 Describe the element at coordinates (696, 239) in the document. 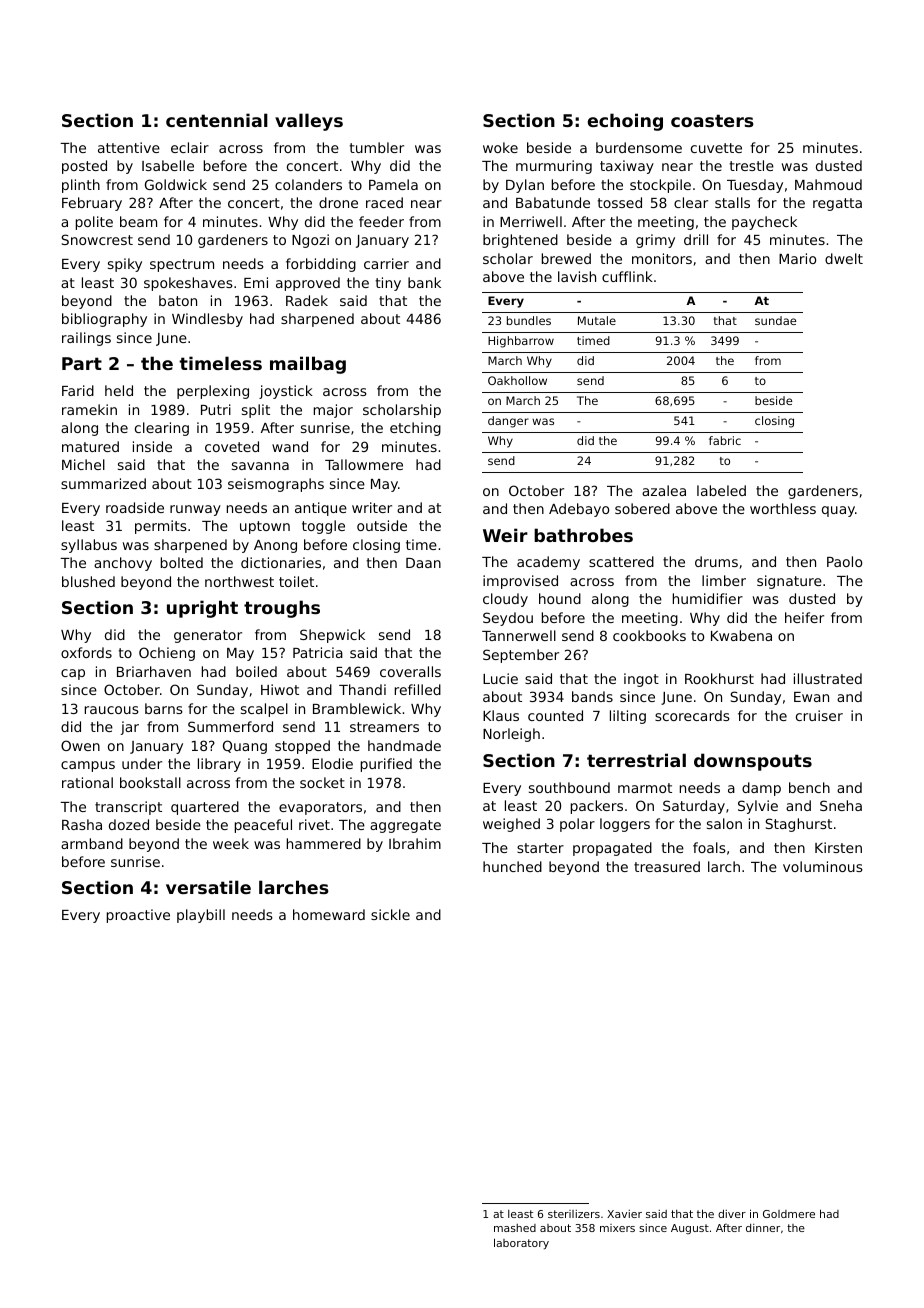

I see `drill` at that location.
